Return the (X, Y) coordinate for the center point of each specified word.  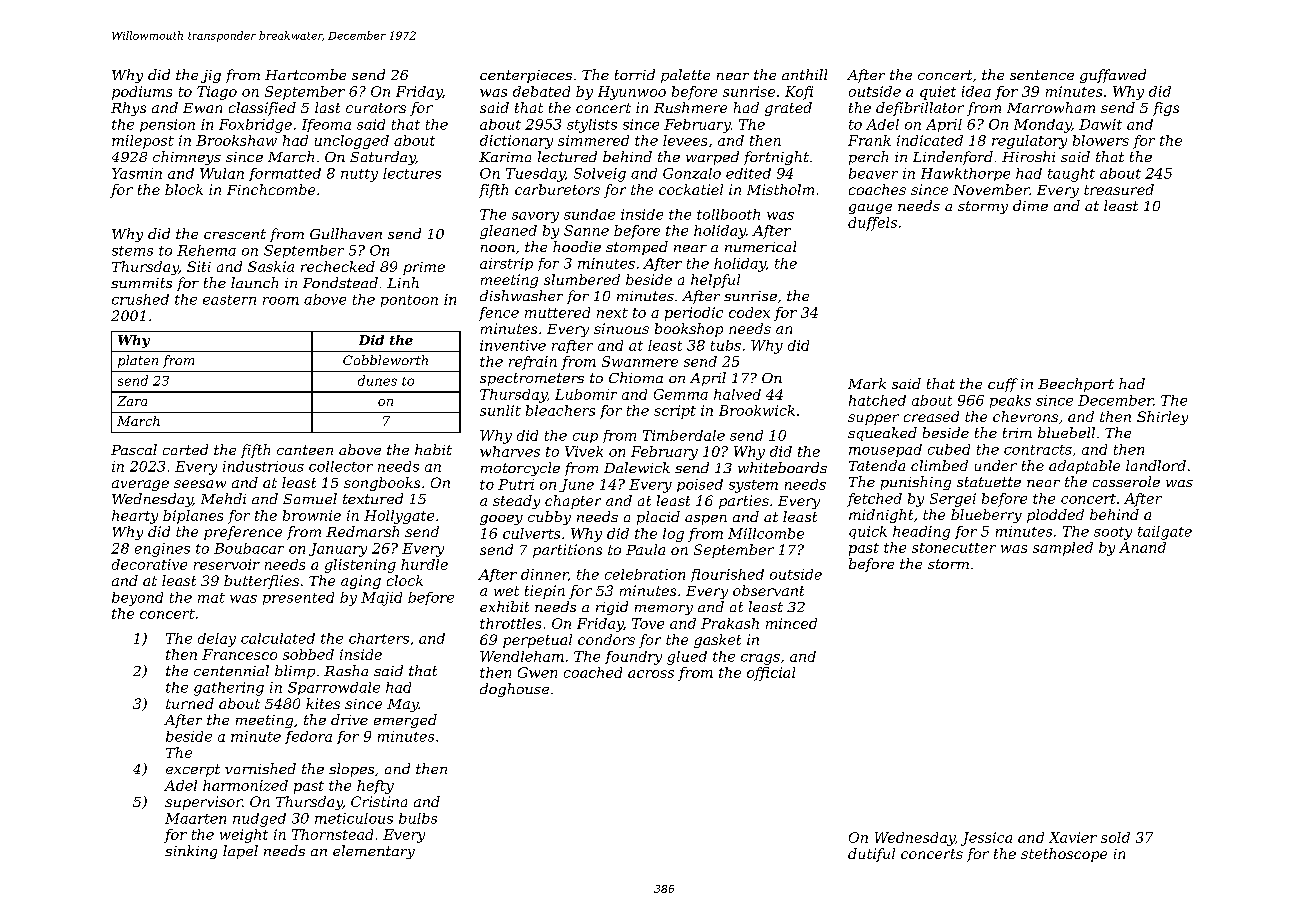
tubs (726, 345)
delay (217, 640)
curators (376, 108)
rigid (612, 608)
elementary (374, 852)
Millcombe (766, 533)
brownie (312, 515)
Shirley (1162, 418)
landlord (1156, 465)
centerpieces (526, 76)
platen (138, 361)
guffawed (1113, 76)
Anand (1142, 547)
